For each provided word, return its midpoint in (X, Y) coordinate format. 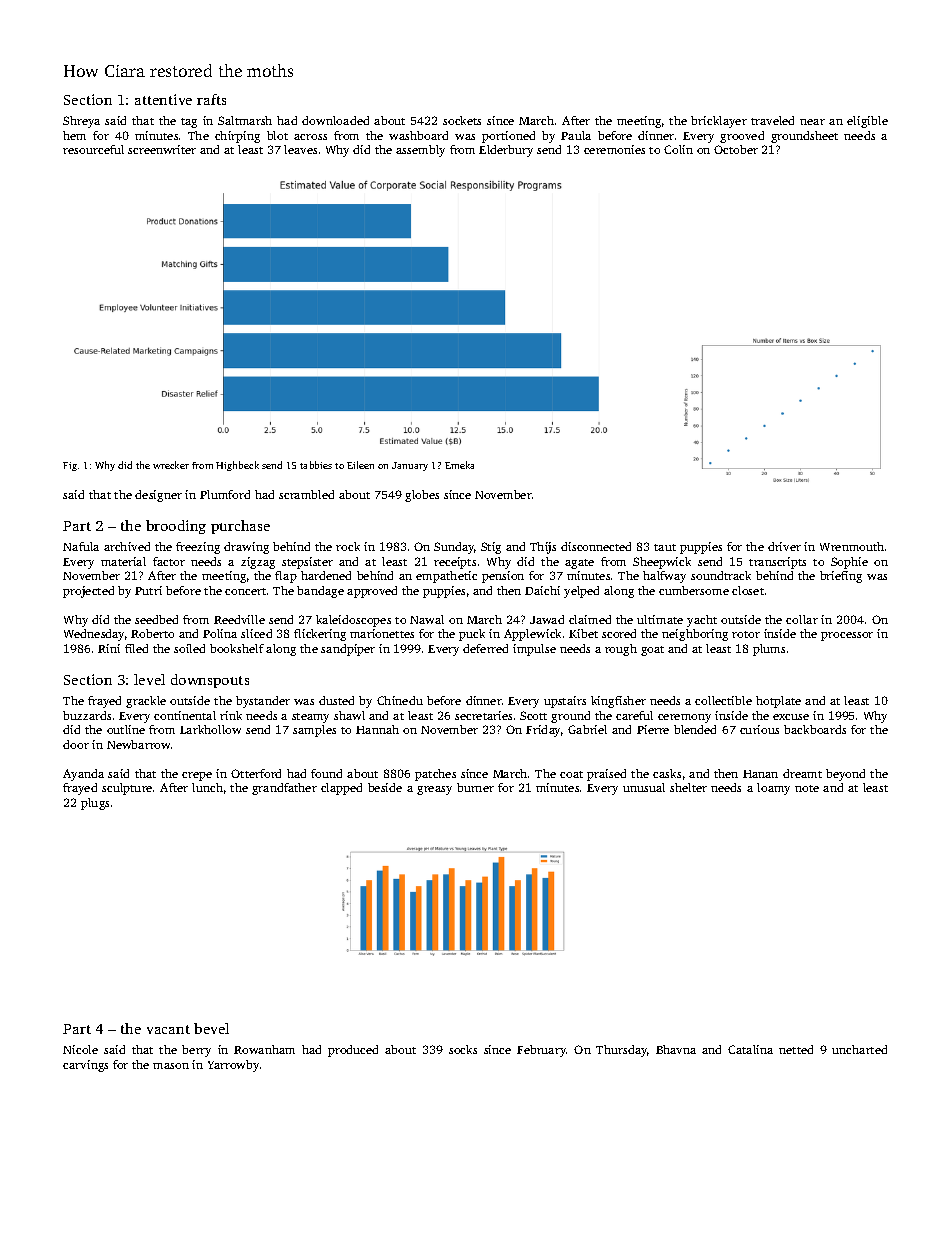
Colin (678, 149)
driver (784, 546)
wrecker (171, 465)
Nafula (81, 546)
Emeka (459, 465)
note (807, 788)
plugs (95, 804)
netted (796, 1049)
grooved (742, 137)
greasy (434, 790)
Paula (576, 135)
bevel (211, 1028)
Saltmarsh (245, 120)
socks (463, 1049)
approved (372, 592)
